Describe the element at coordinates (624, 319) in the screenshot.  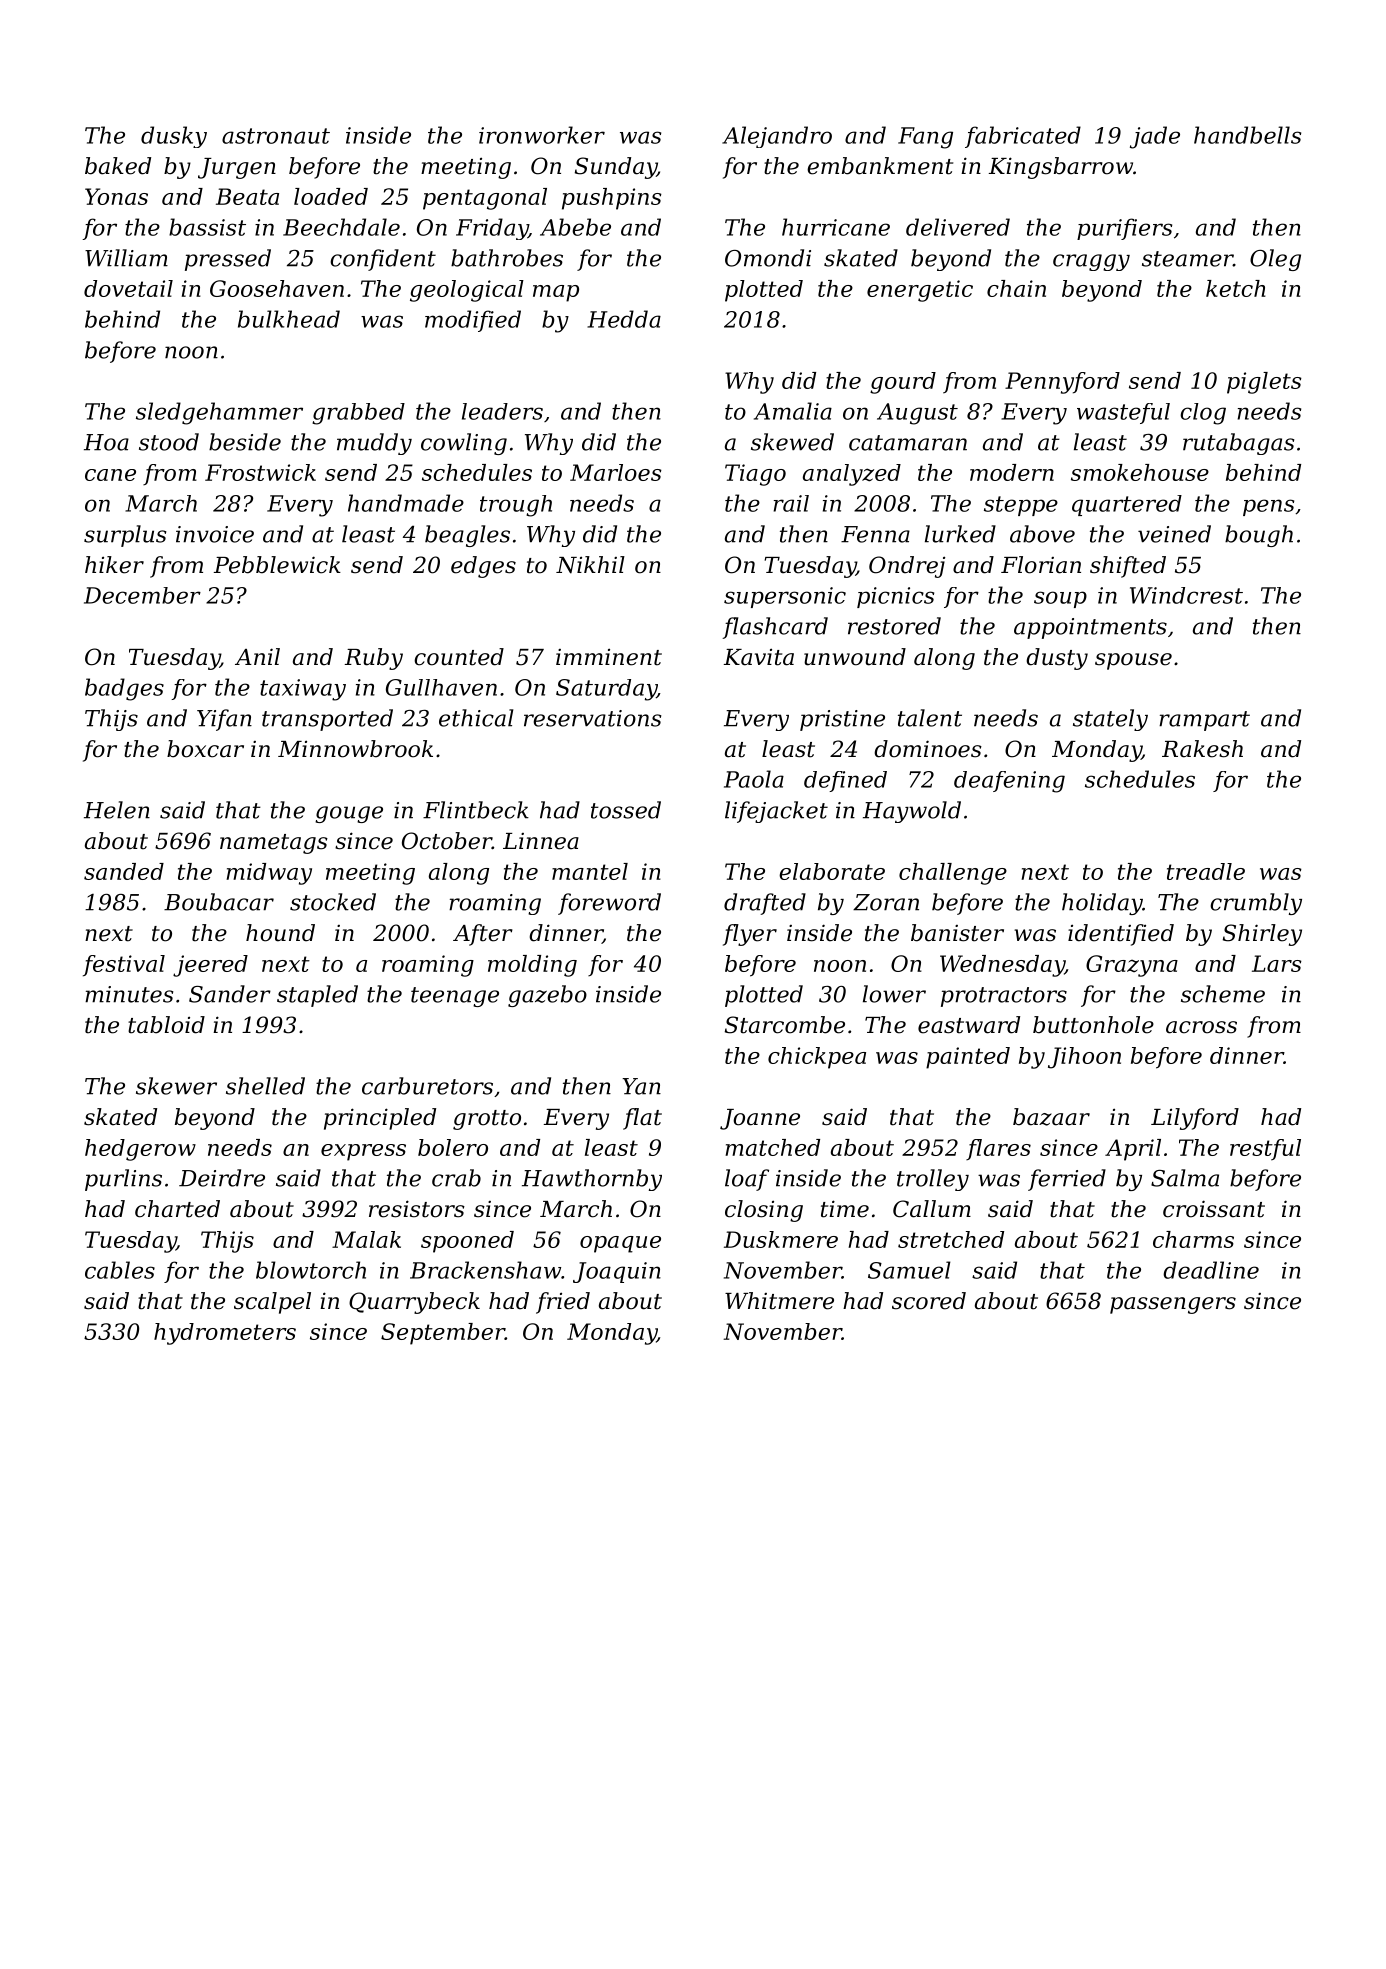
I see `Hedda` at that location.
